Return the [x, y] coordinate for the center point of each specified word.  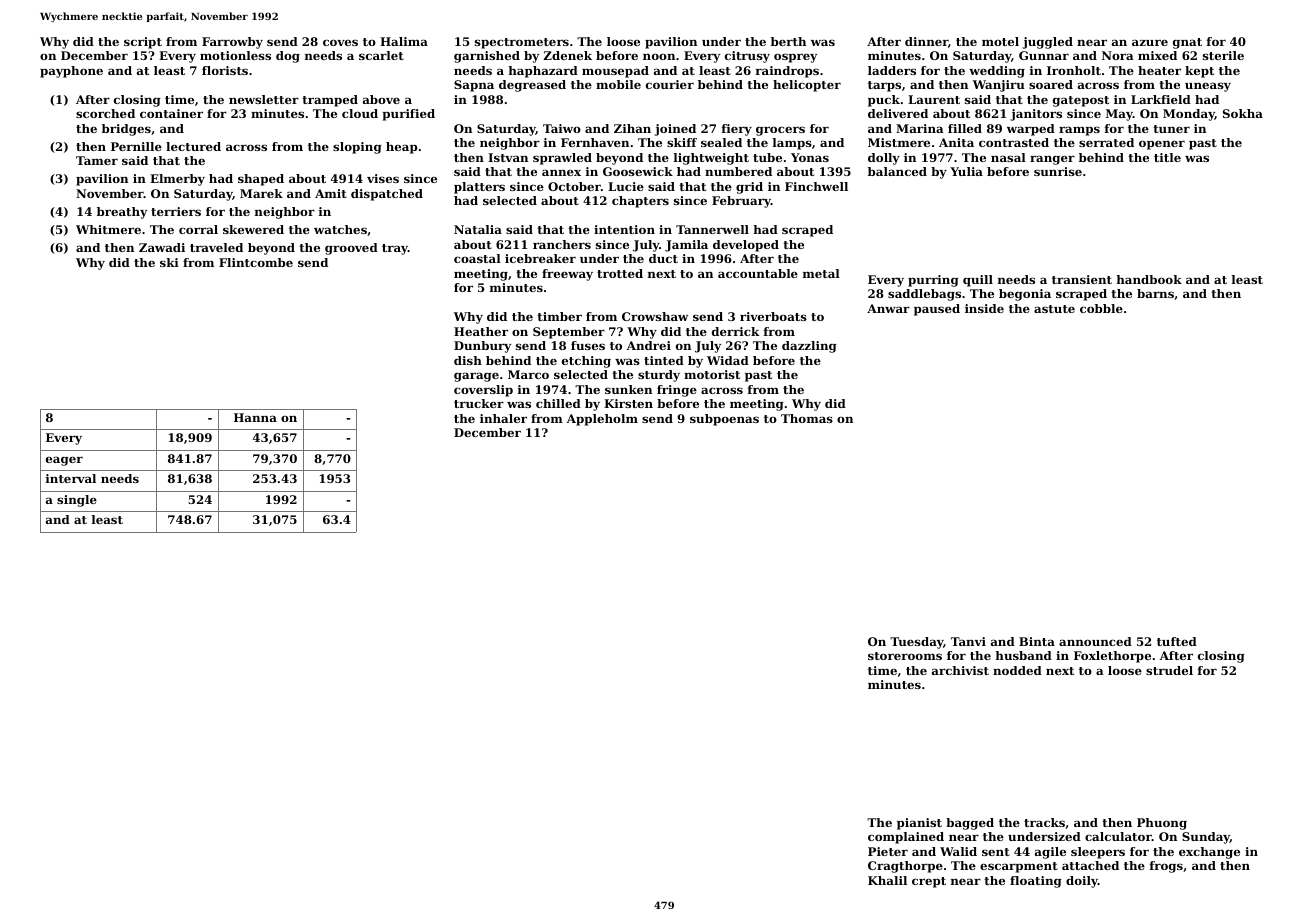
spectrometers [522, 43]
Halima [404, 41]
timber [559, 316]
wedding [997, 72]
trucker [479, 403]
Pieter [888, 851]
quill [978, 281]
